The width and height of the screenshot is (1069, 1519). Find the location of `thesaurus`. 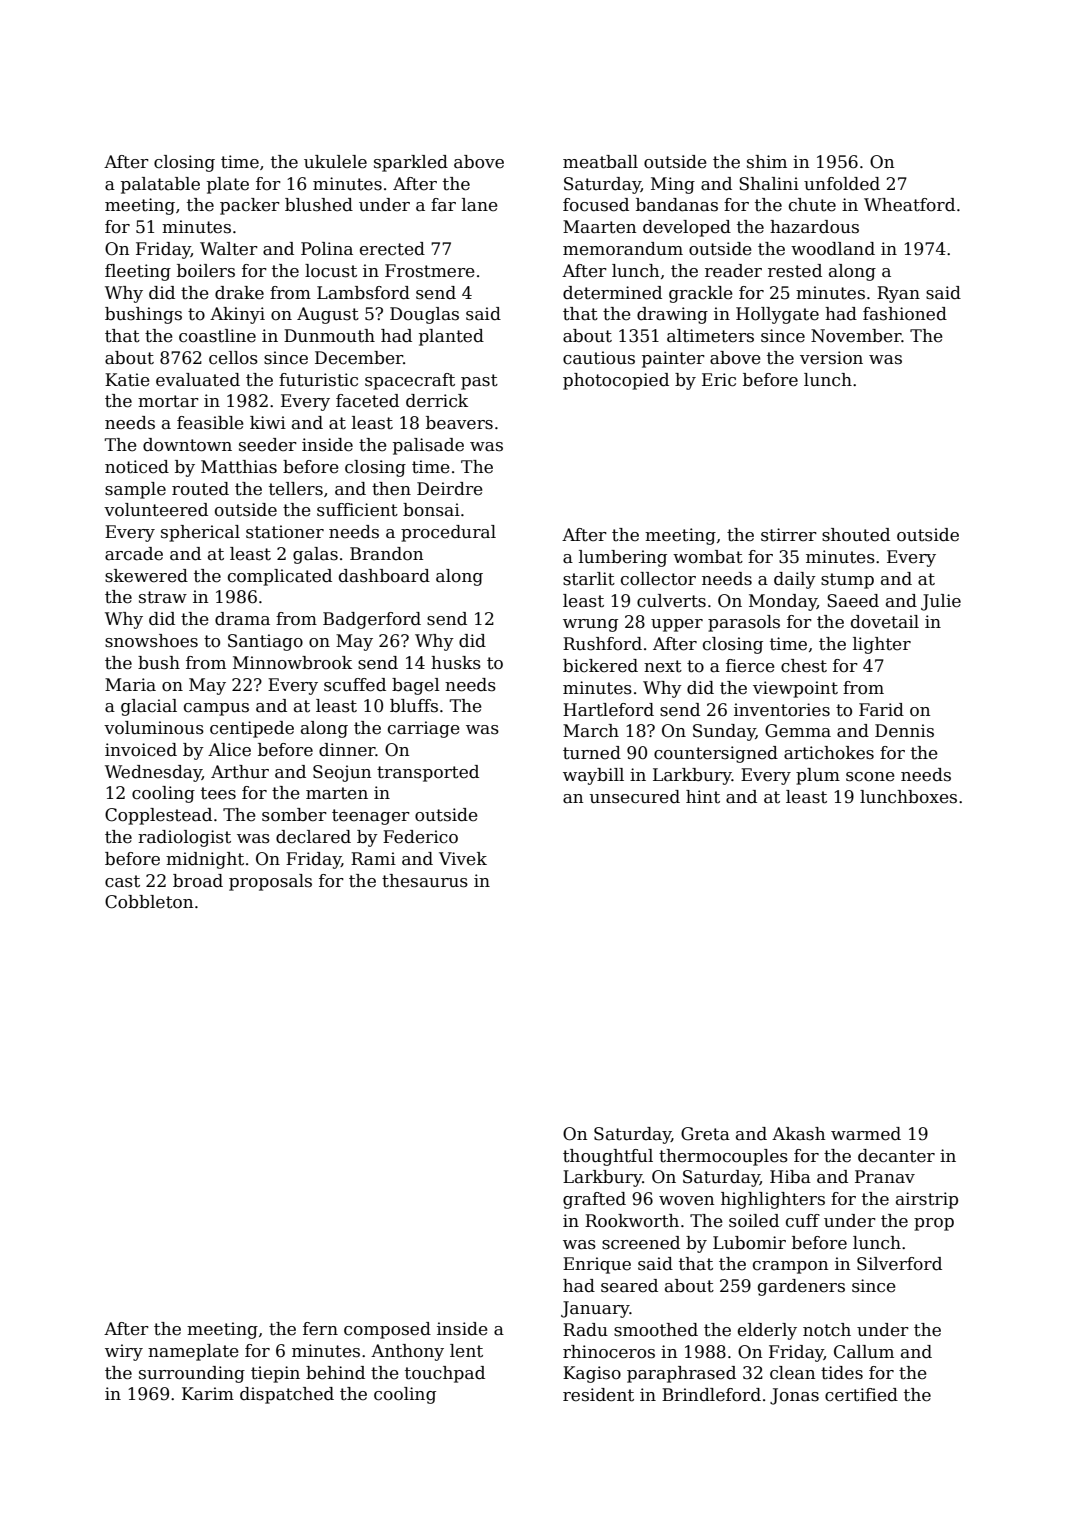

thesaurus is located at coordinates (425, 881).
